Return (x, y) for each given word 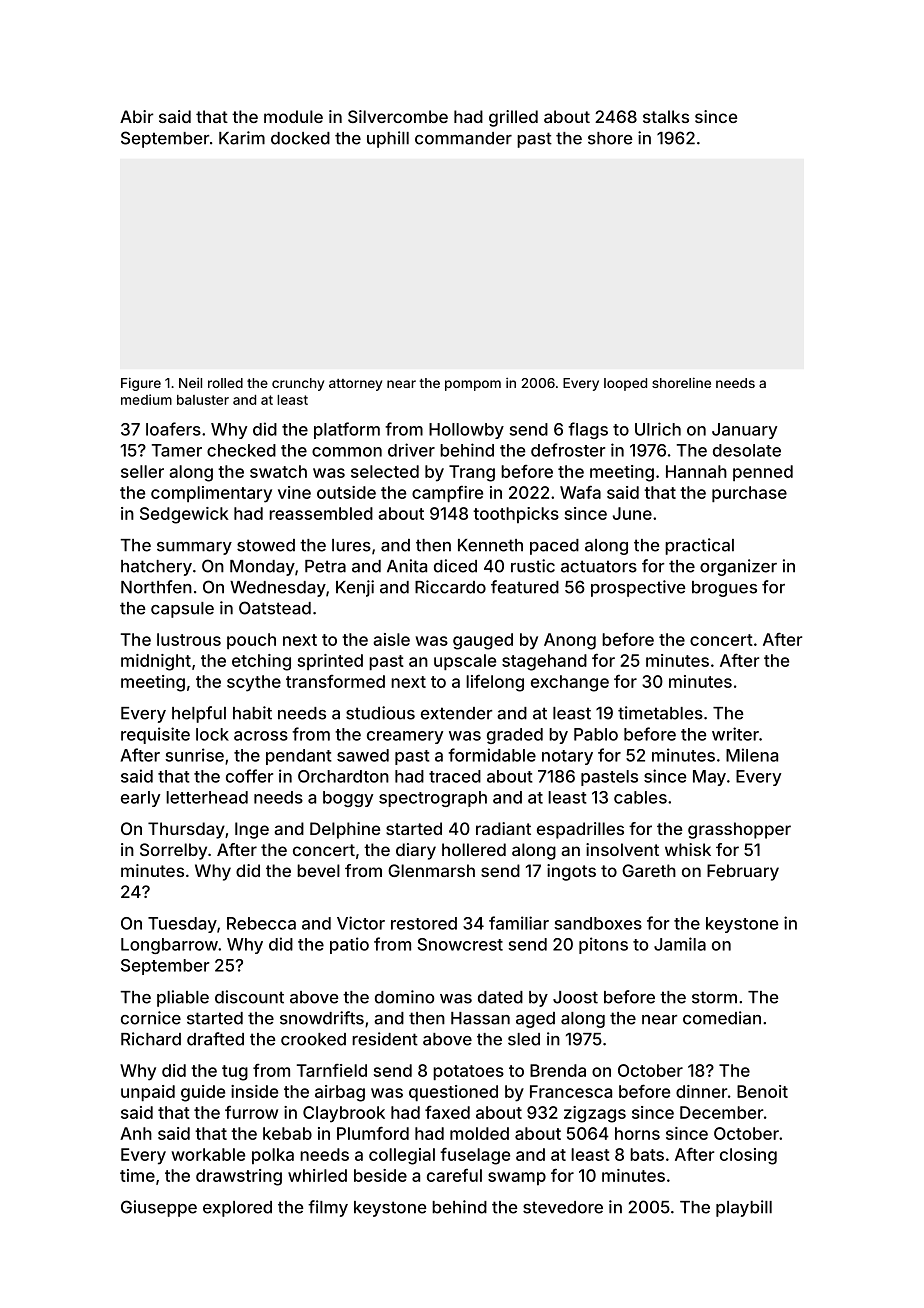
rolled (225, 383)
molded (479, 1133)
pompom (473, 385)
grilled (513, 118)
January (744, 431)
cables (640, 797)
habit (252, 713)
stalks (666, 116)
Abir (137, 116)
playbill (744, 1208)
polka (273, 1156)
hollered (474, 849)
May (709, 778)
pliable (183, 998)
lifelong (495, 683)
